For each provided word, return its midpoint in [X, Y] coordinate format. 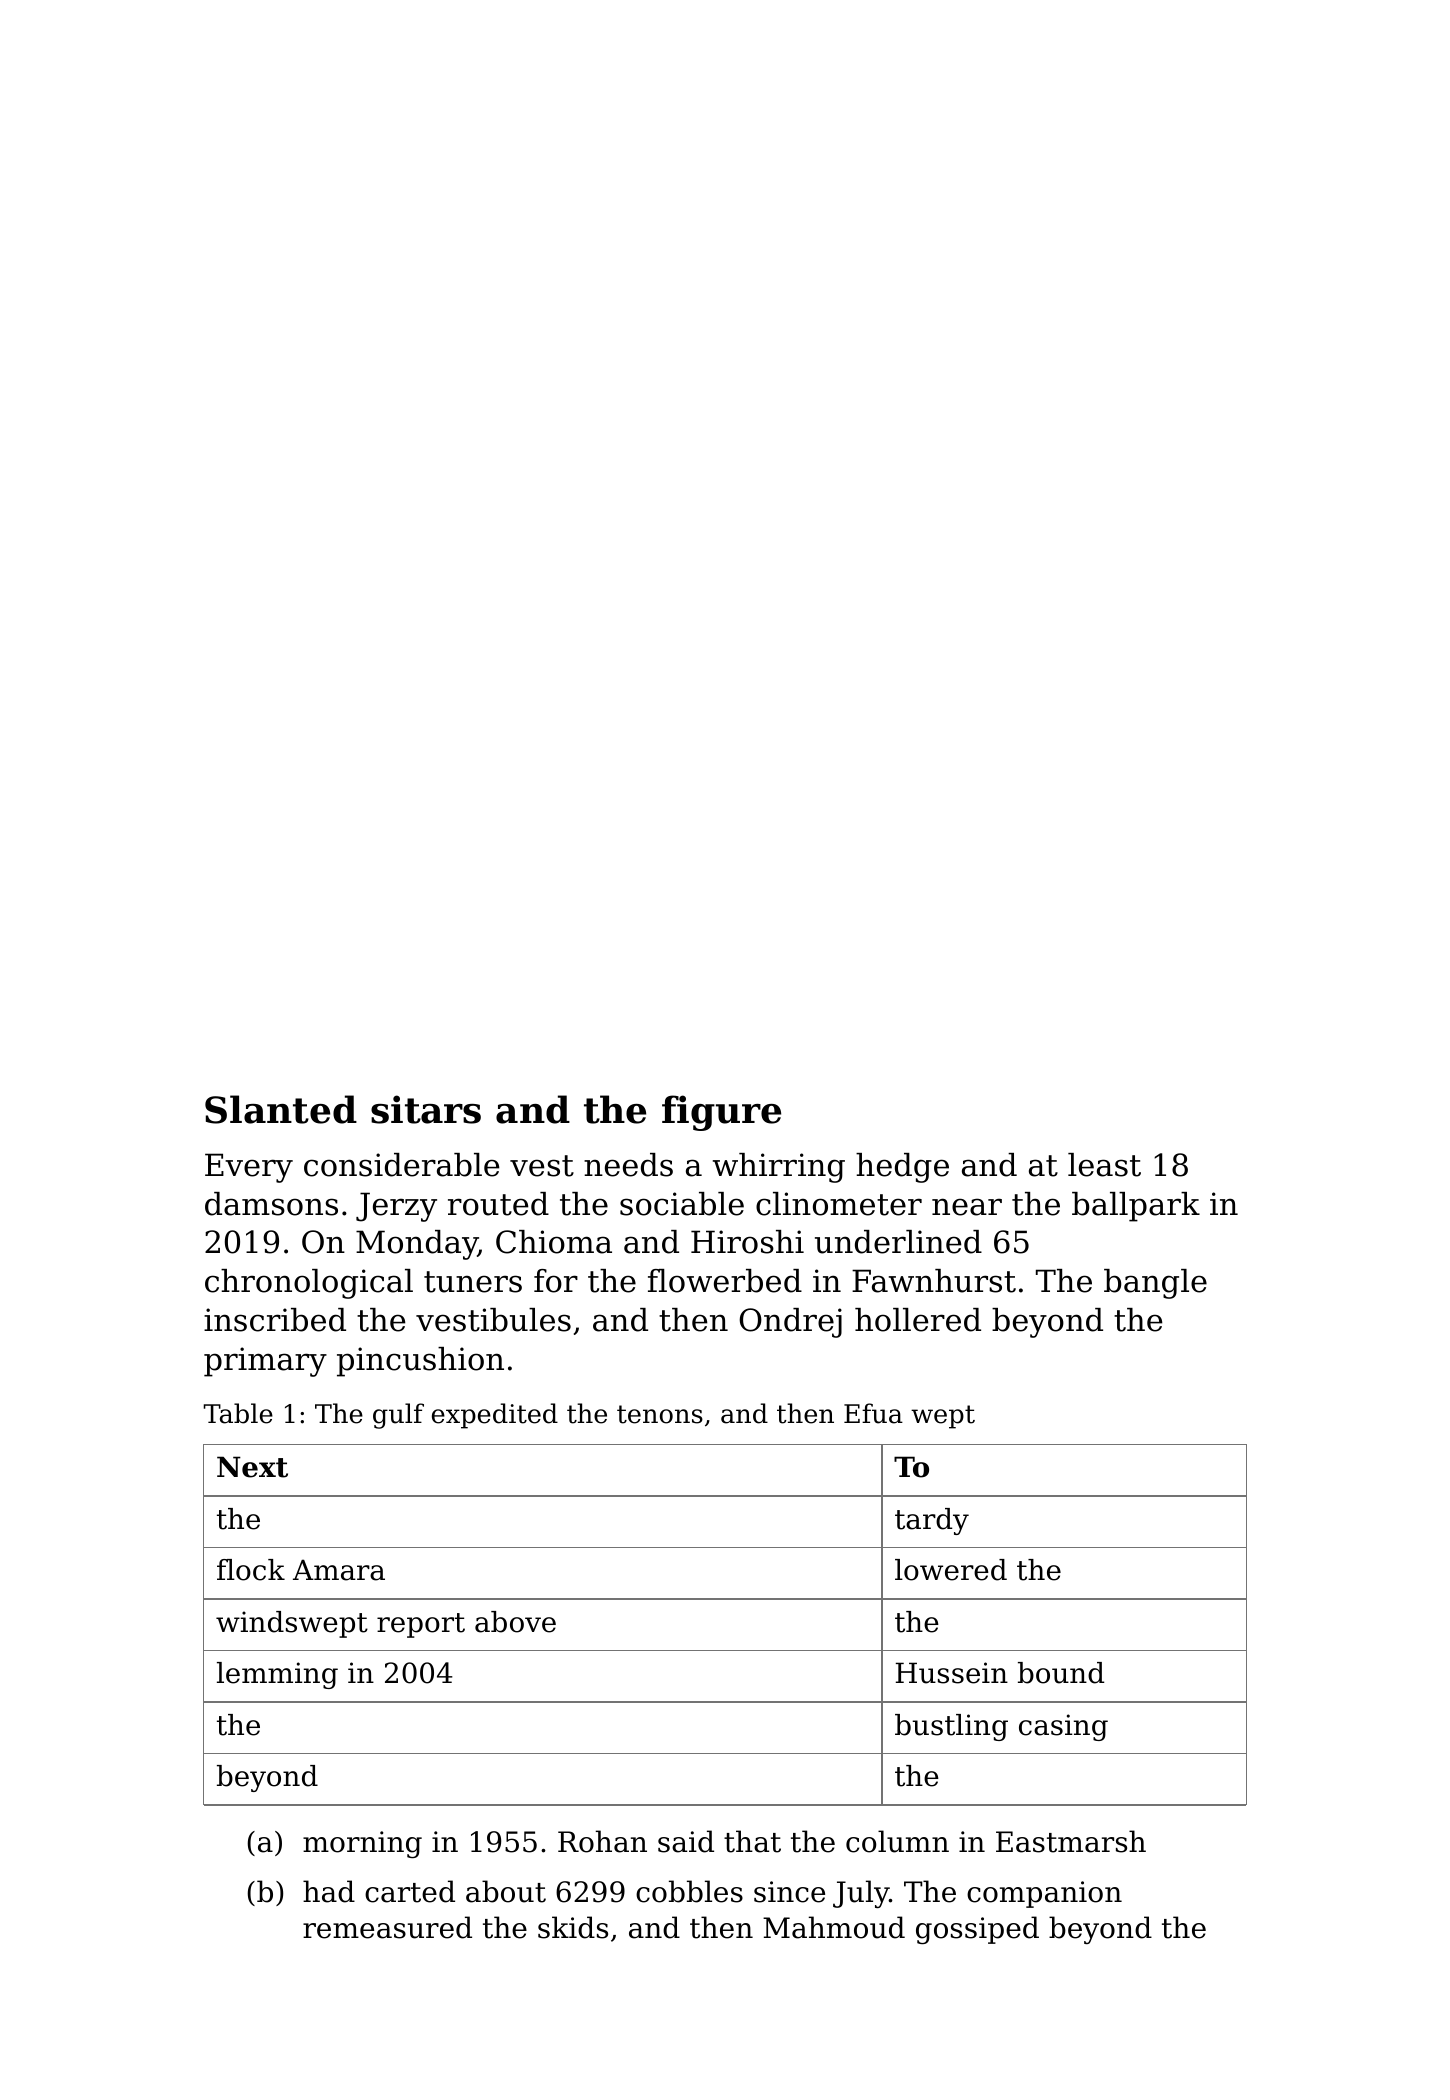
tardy [932, 1521]
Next [252, 1467]
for [556, 1281]
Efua [873, 1413]
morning [362, 1844]
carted [410, 1891]
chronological [309, 1284]
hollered [918, 1320]
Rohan [602, 1841]
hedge [902, 1168]
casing [1063, 1727]
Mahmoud [834, 1927]
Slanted [281, 1109]
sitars [426, 1109]
